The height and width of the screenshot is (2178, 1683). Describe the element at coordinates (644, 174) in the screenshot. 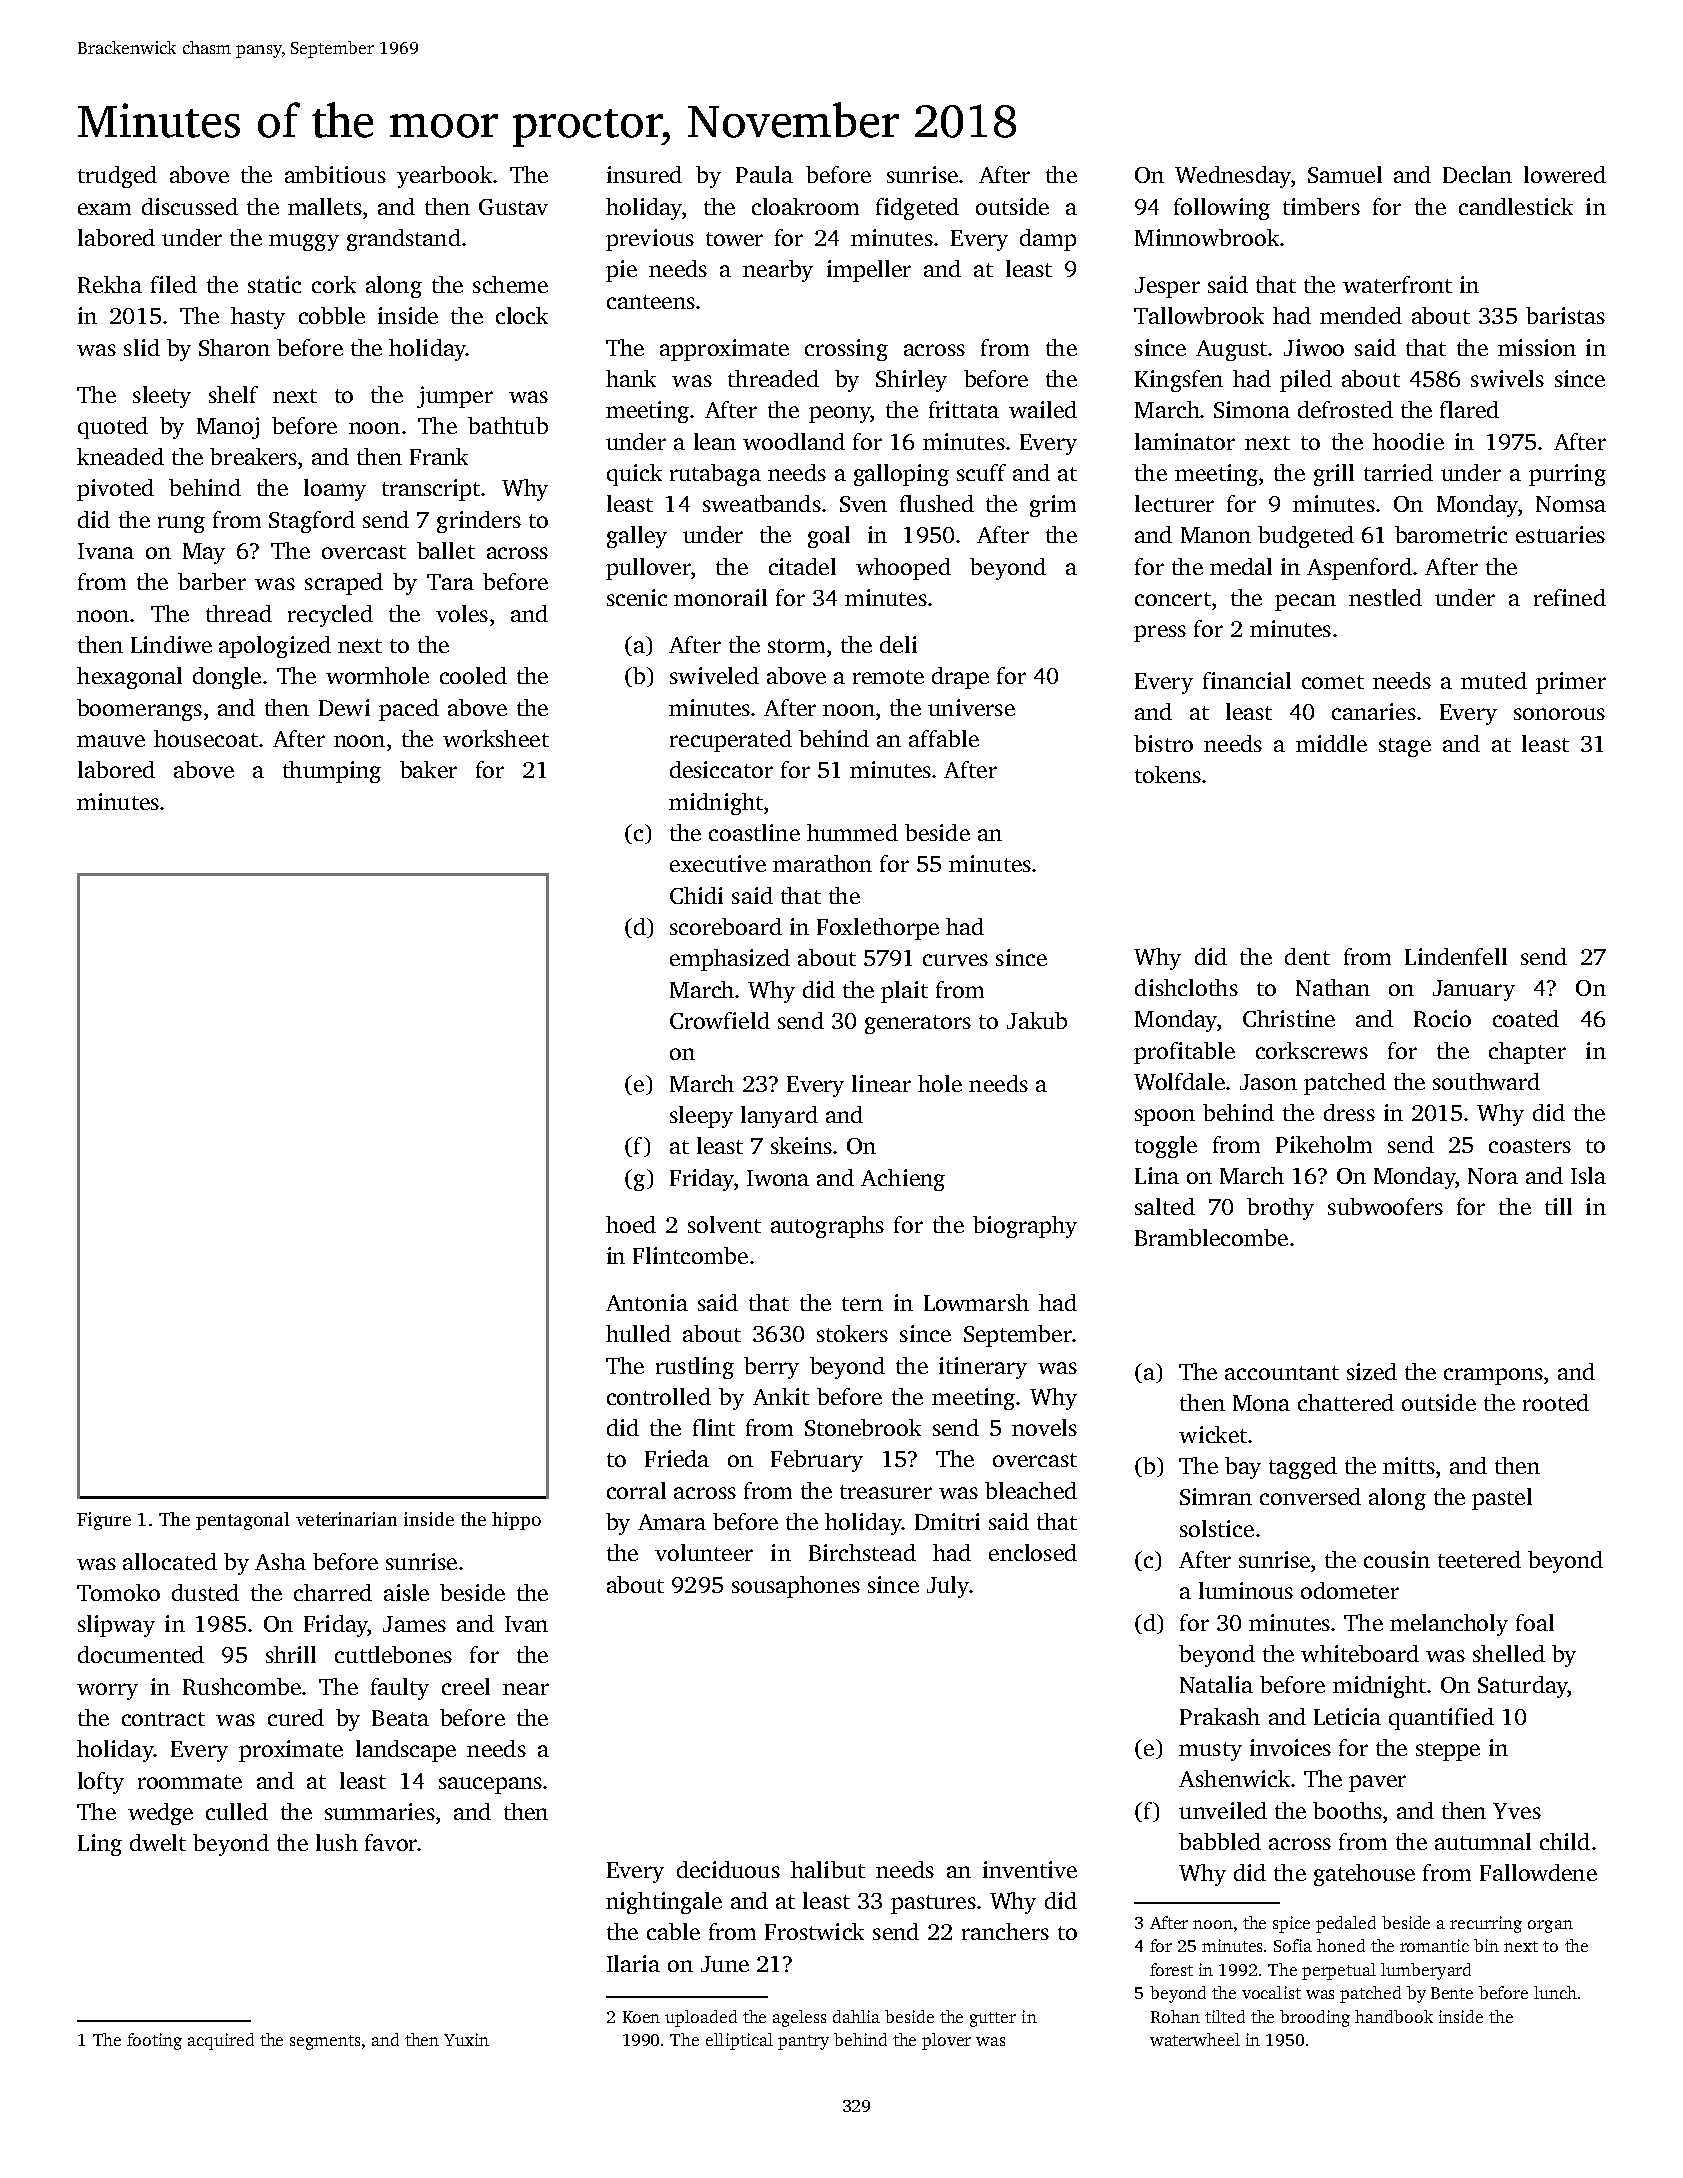

I see `insured` at that location.
